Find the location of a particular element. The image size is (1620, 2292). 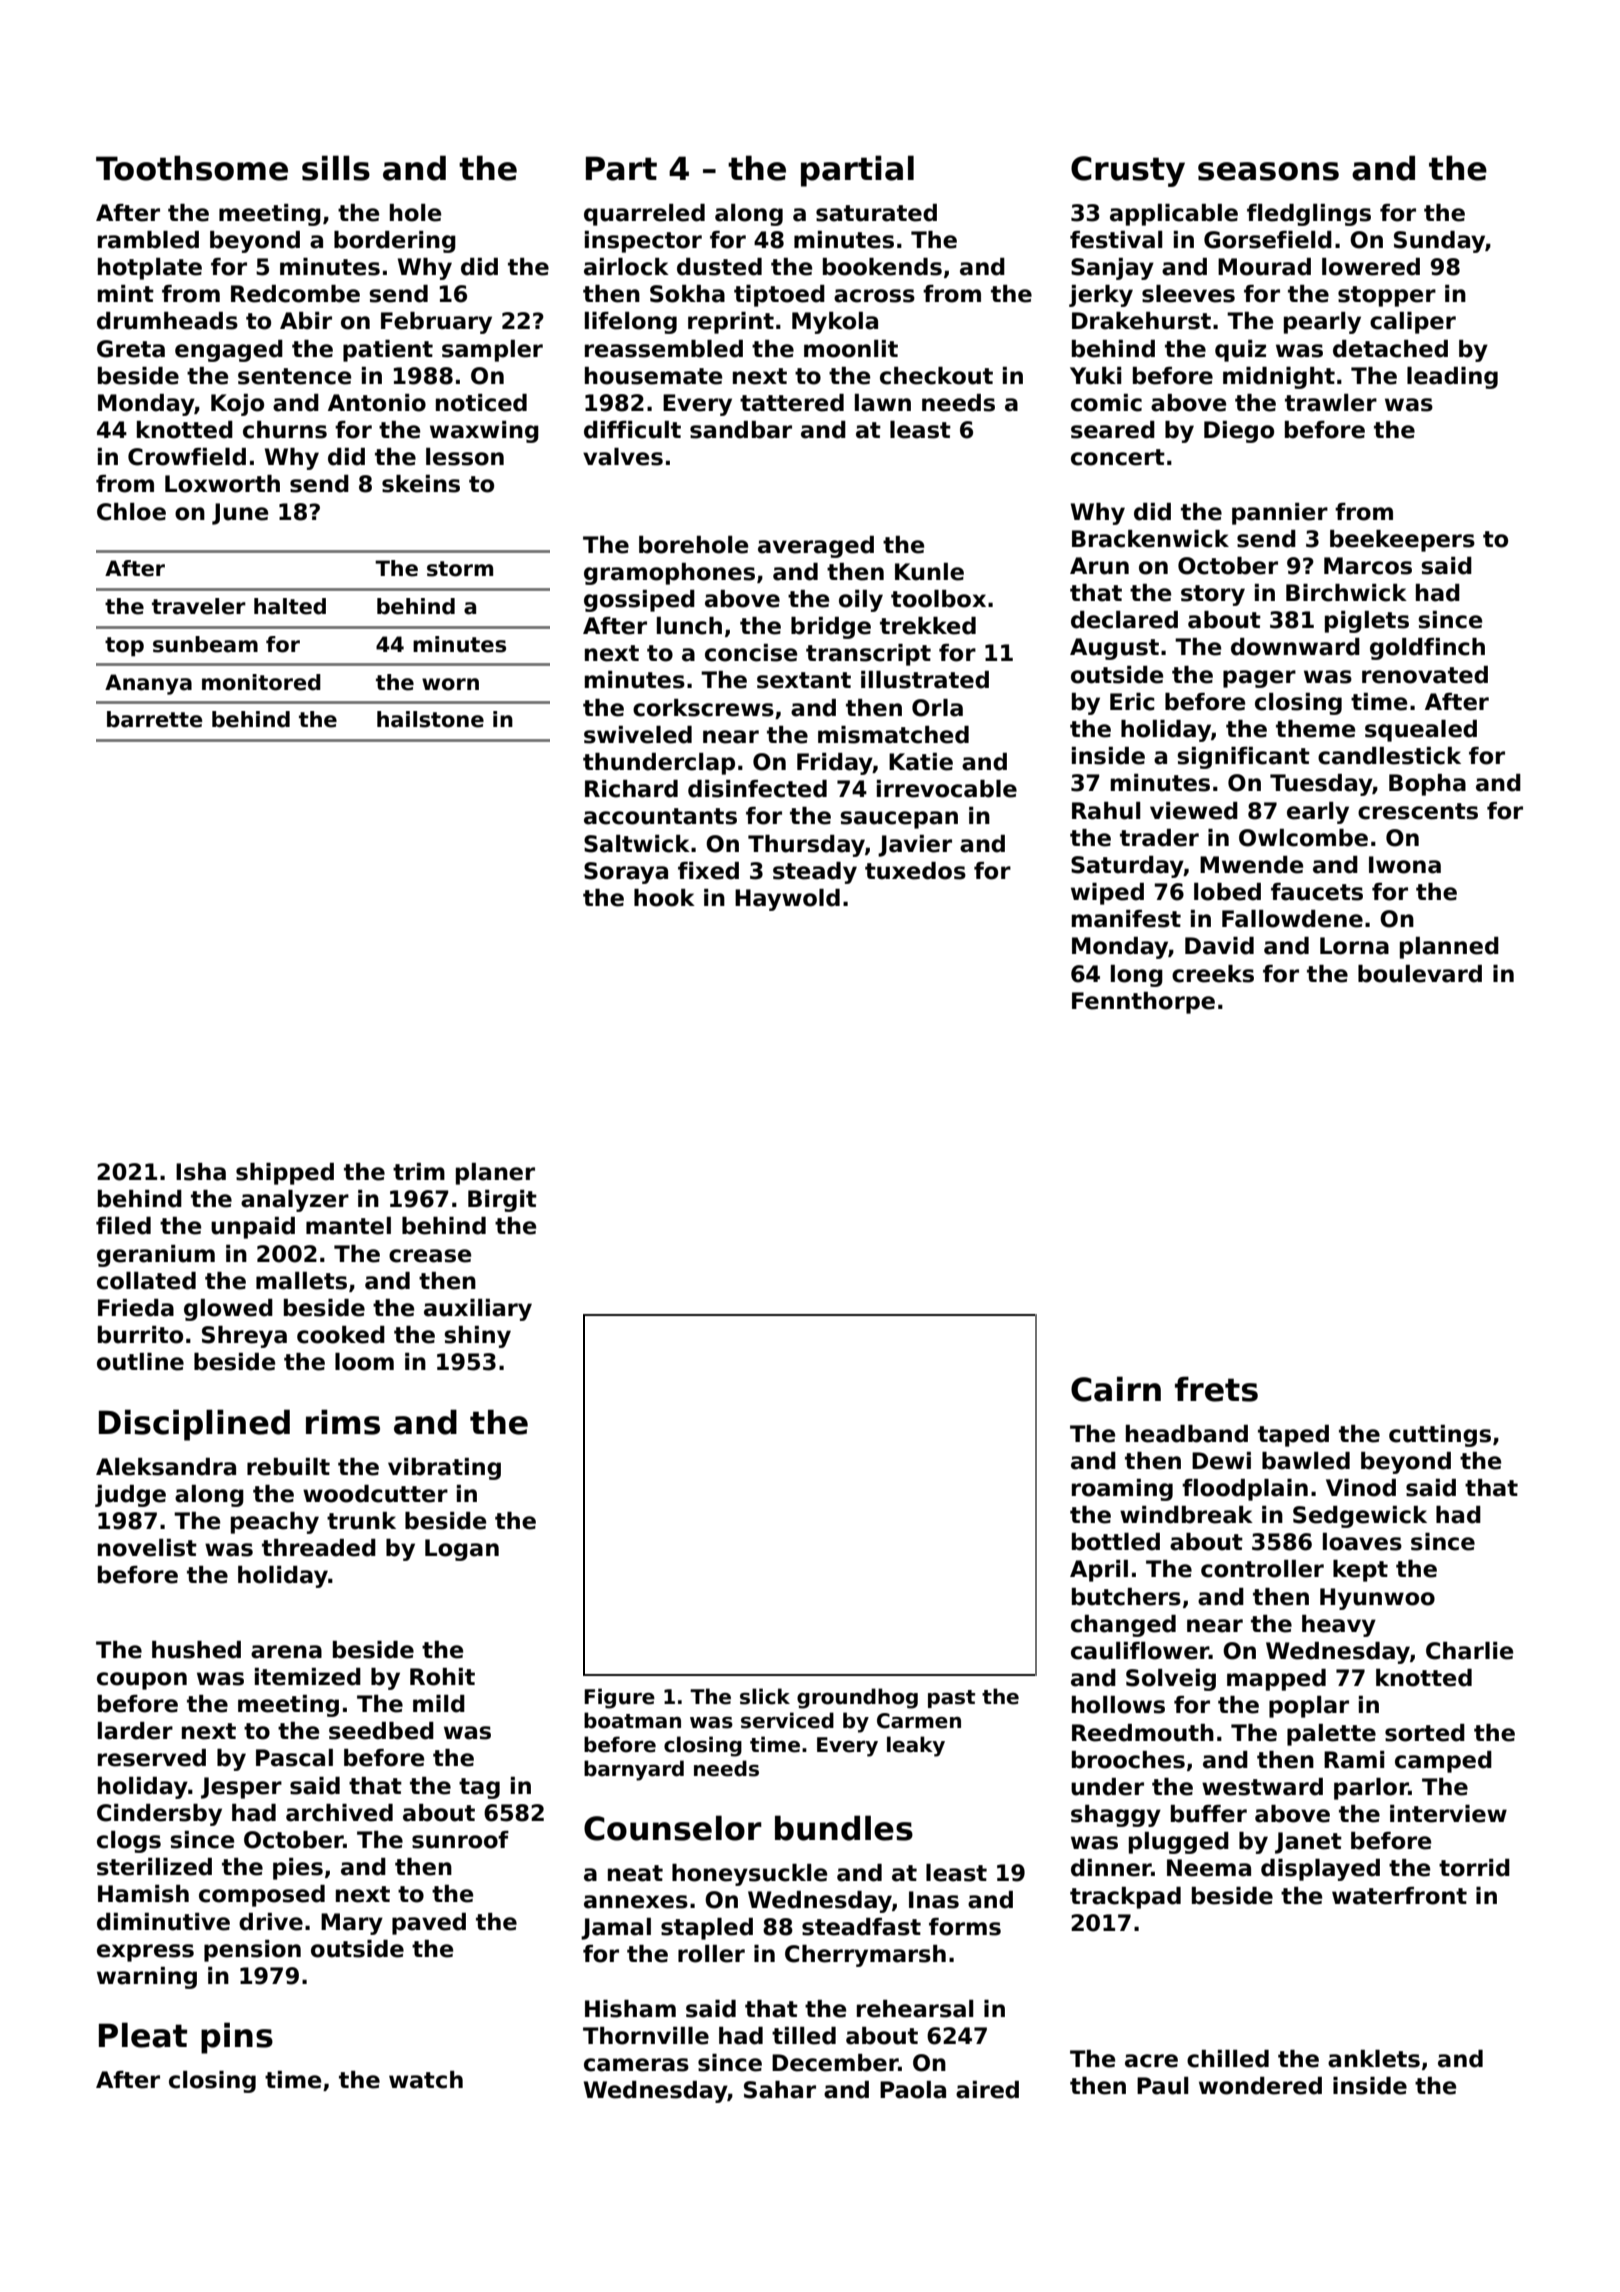

watch is located at coordinates (426, 2080).
